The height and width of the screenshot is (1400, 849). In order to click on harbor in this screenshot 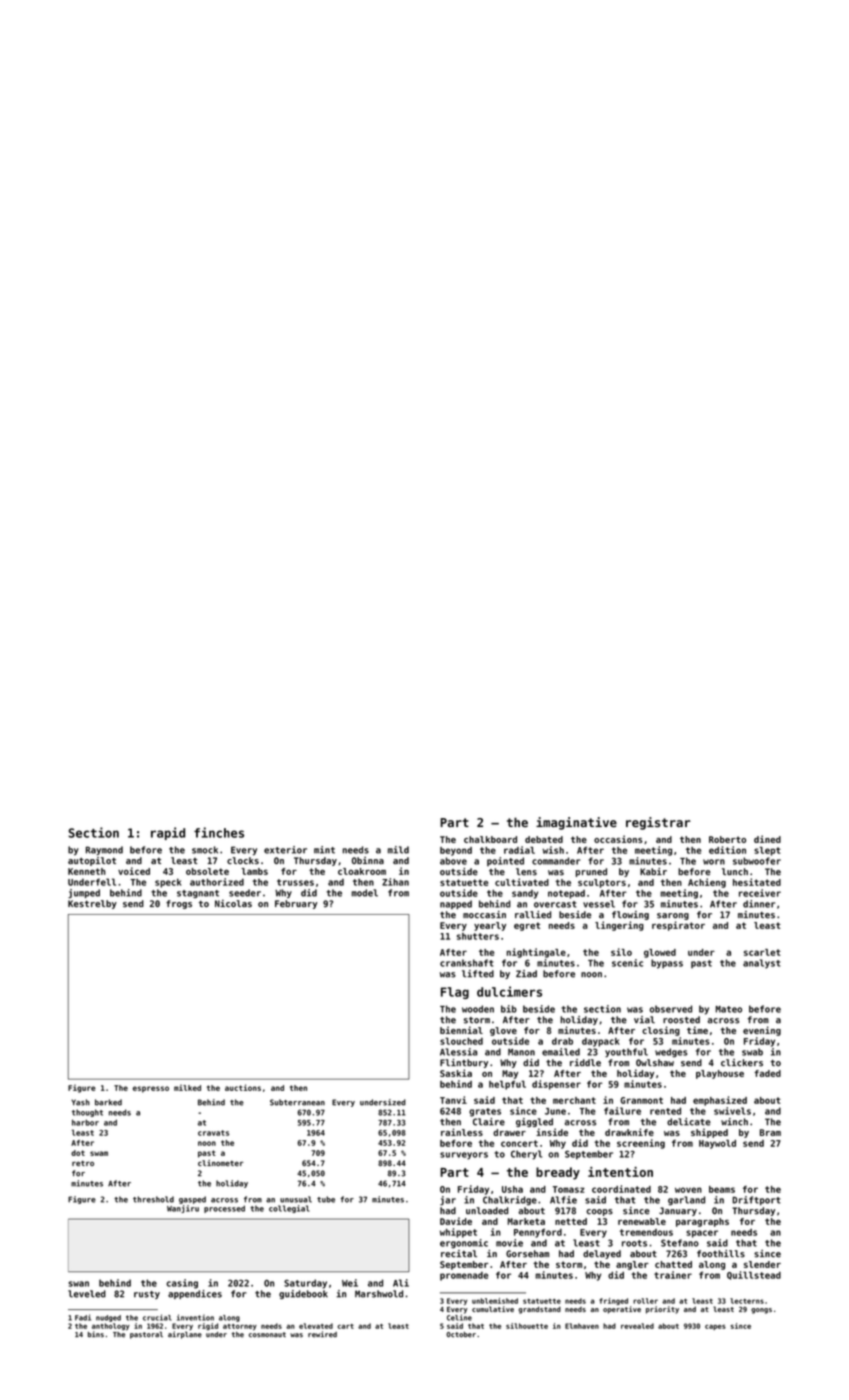, I will do `click(85, 1122)`.
